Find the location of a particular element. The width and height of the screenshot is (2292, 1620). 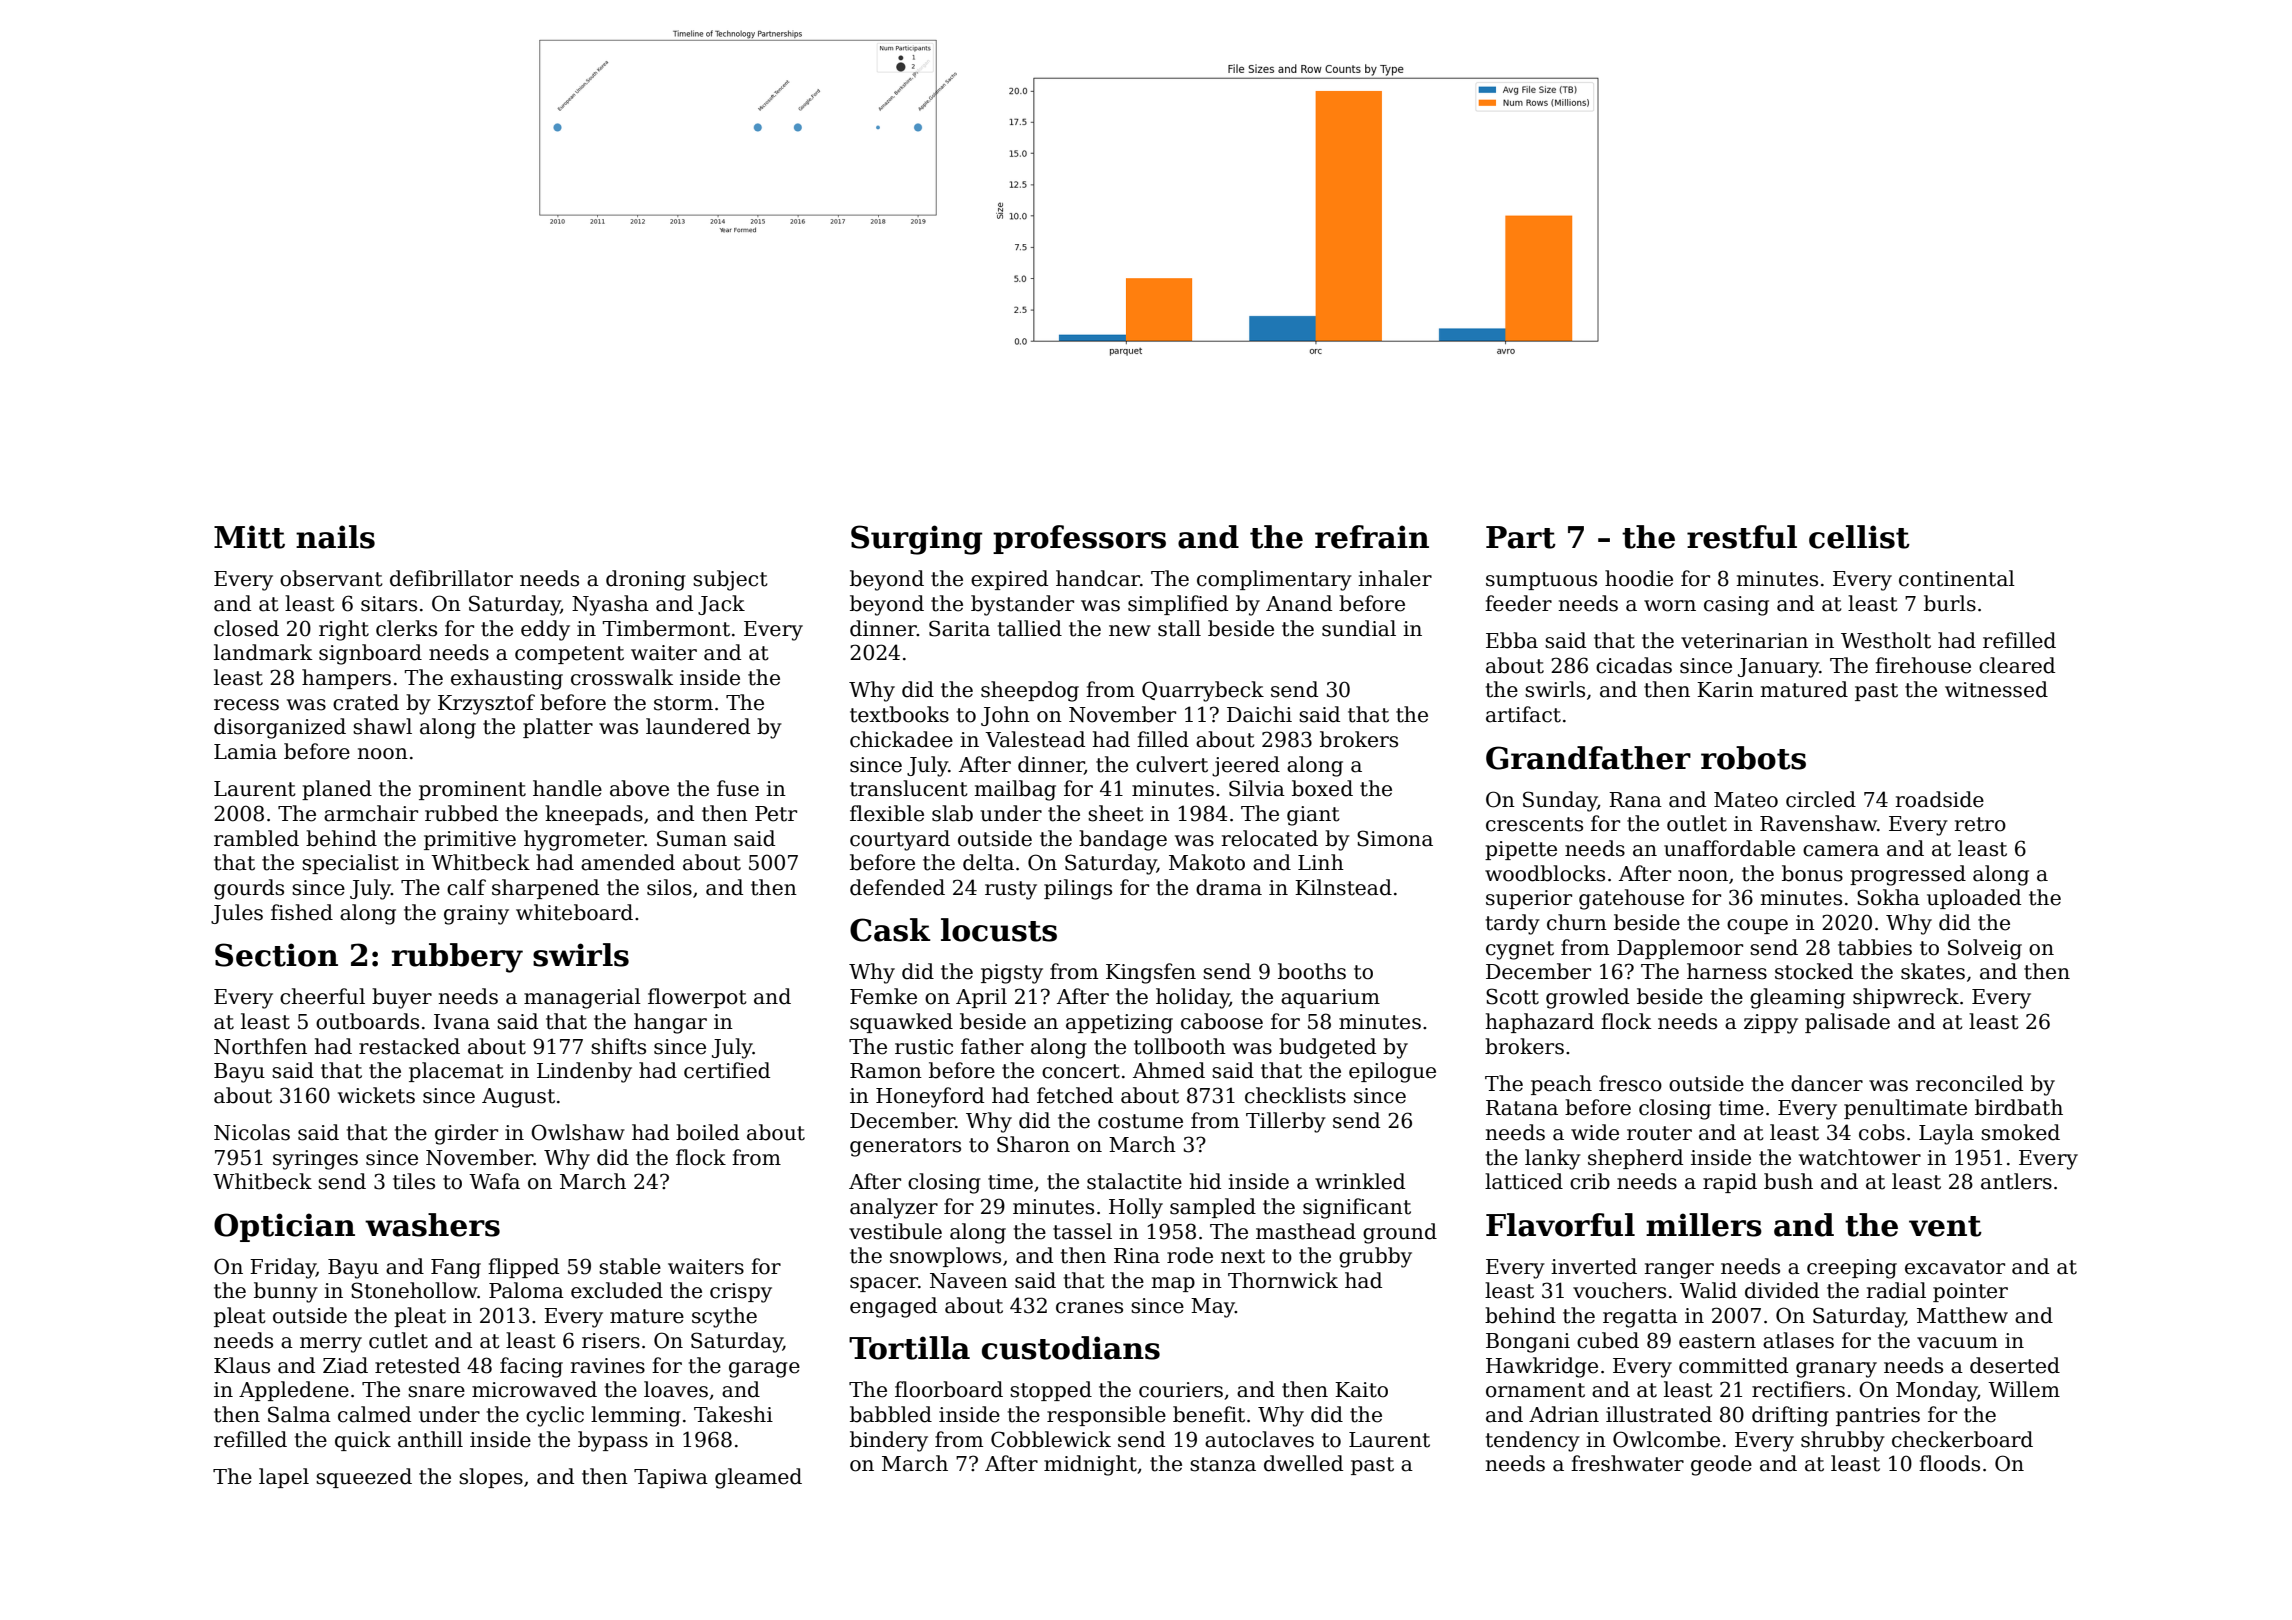

Optician is located at coordinates (284, 1227).
